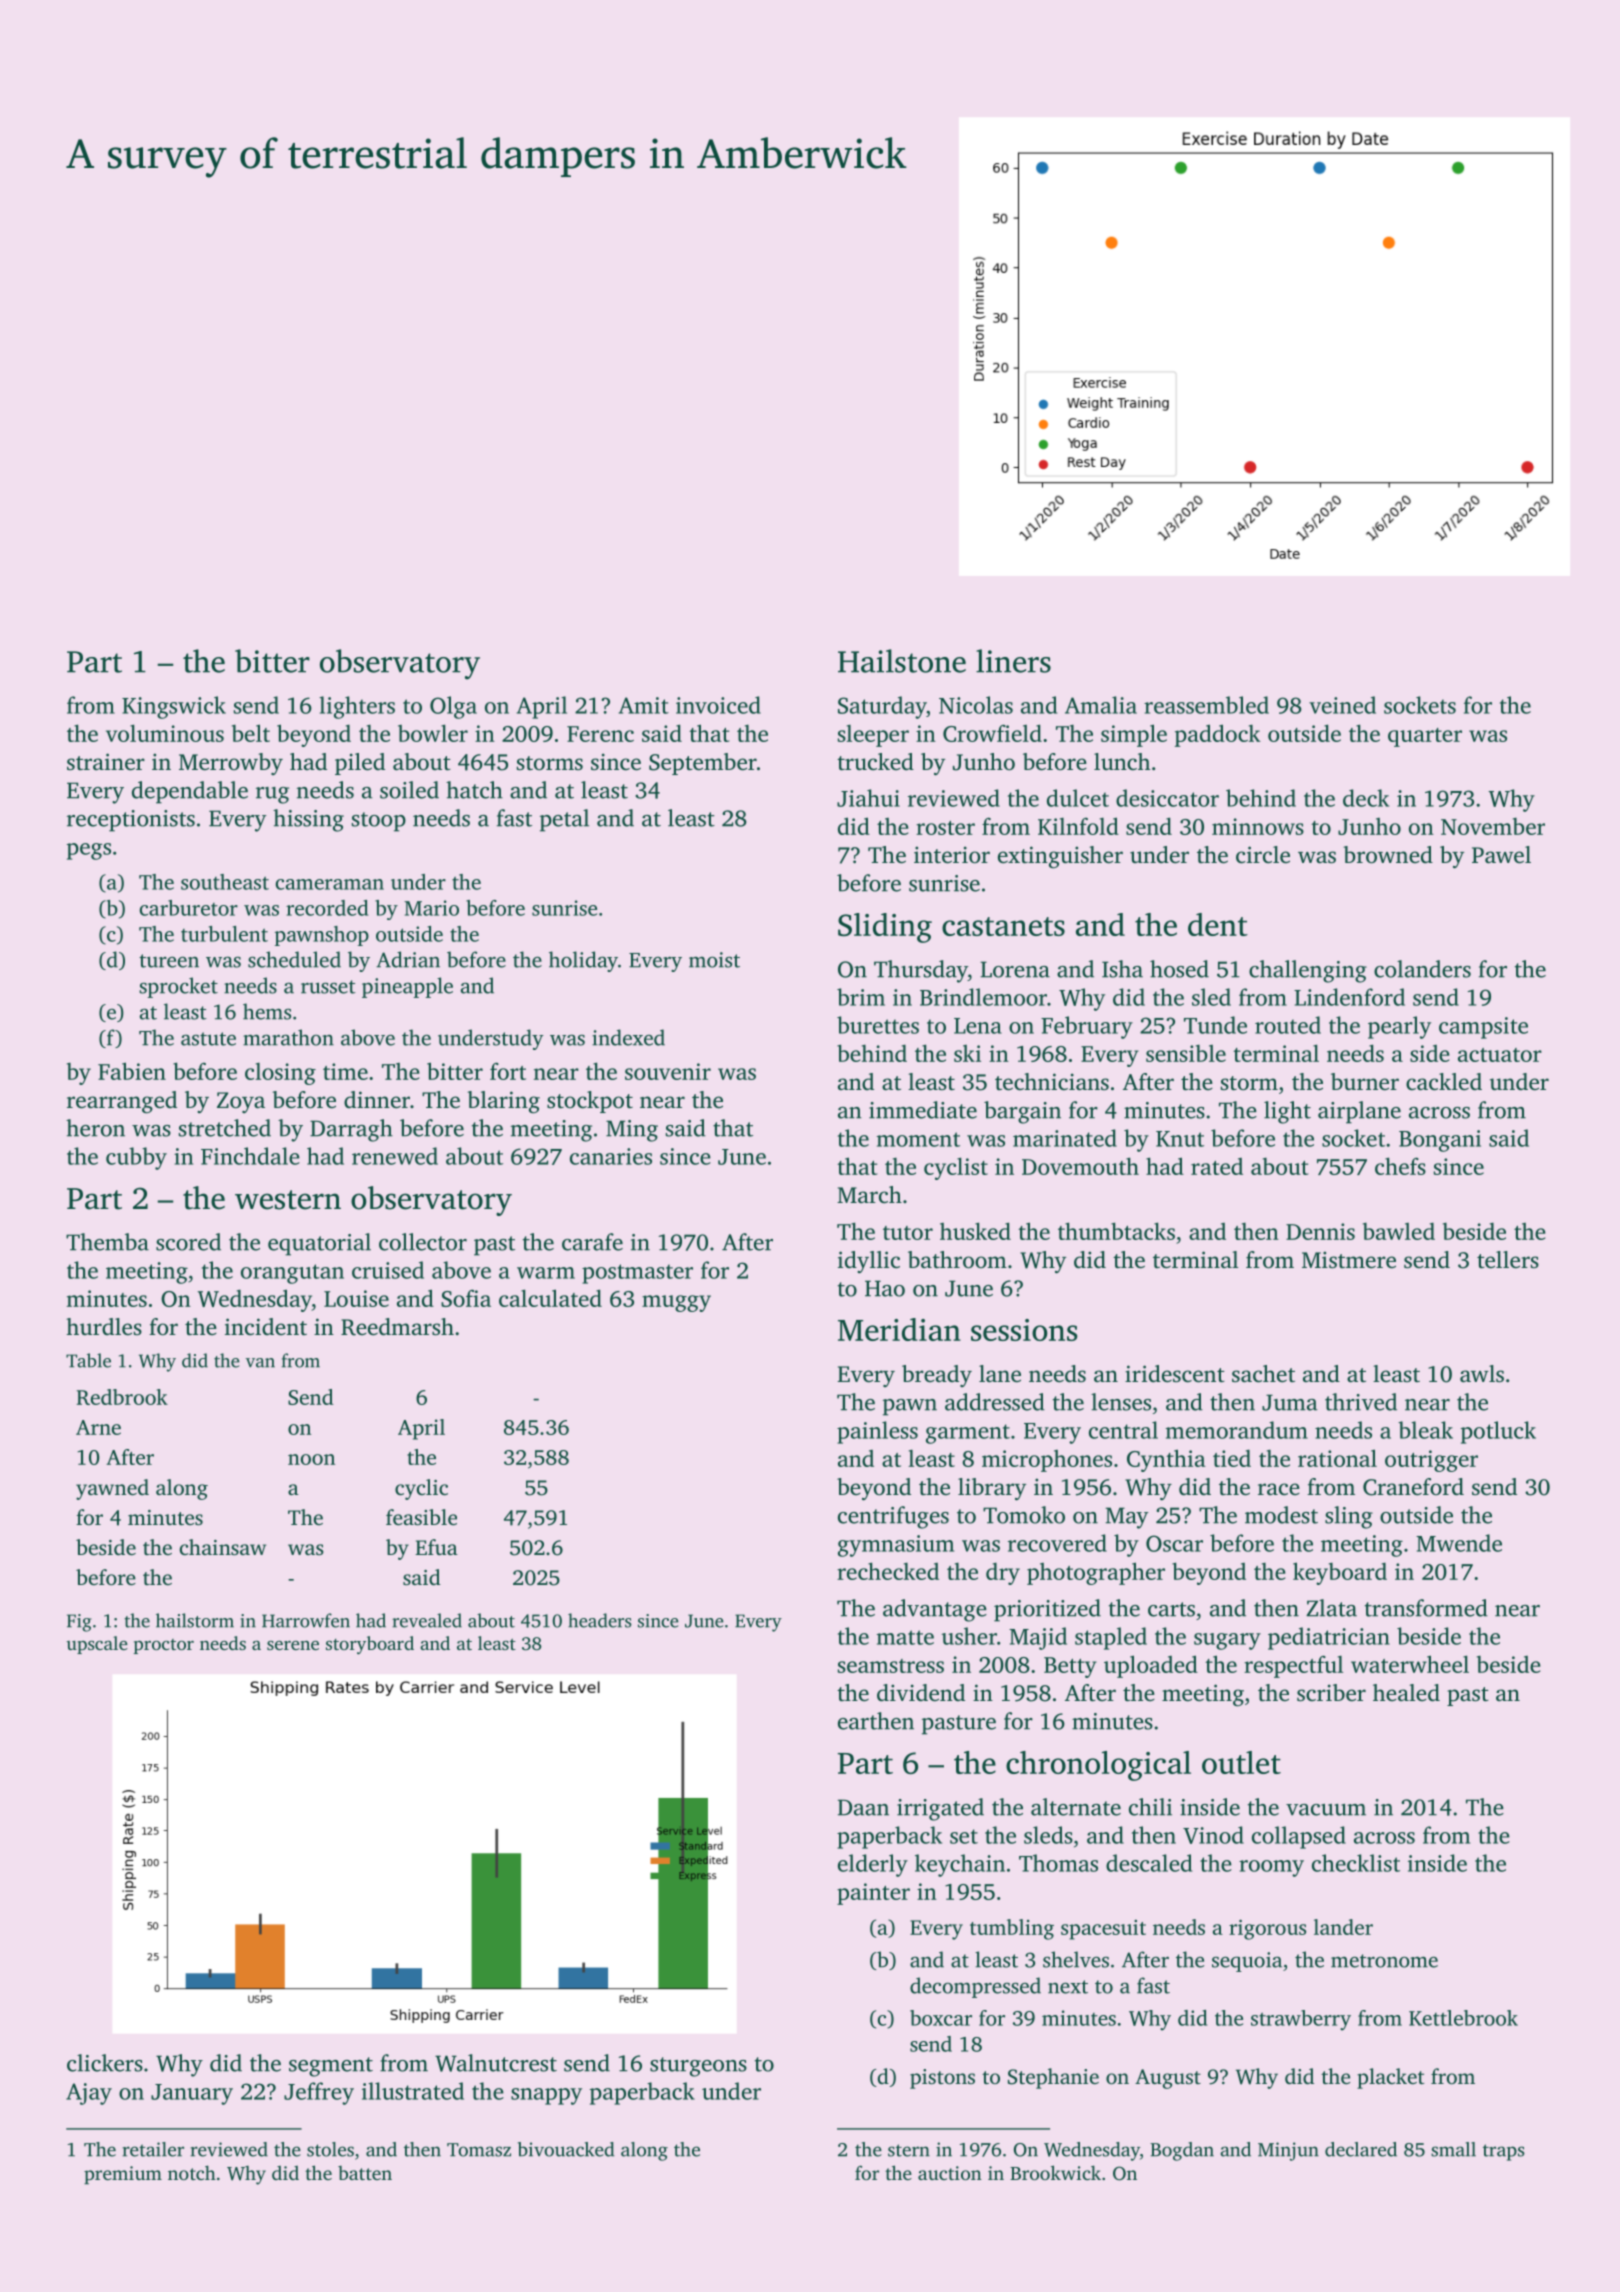 The height and width of the screenshot is (2292, 1620). I want to click on Kingswick, so click(174, 707).
